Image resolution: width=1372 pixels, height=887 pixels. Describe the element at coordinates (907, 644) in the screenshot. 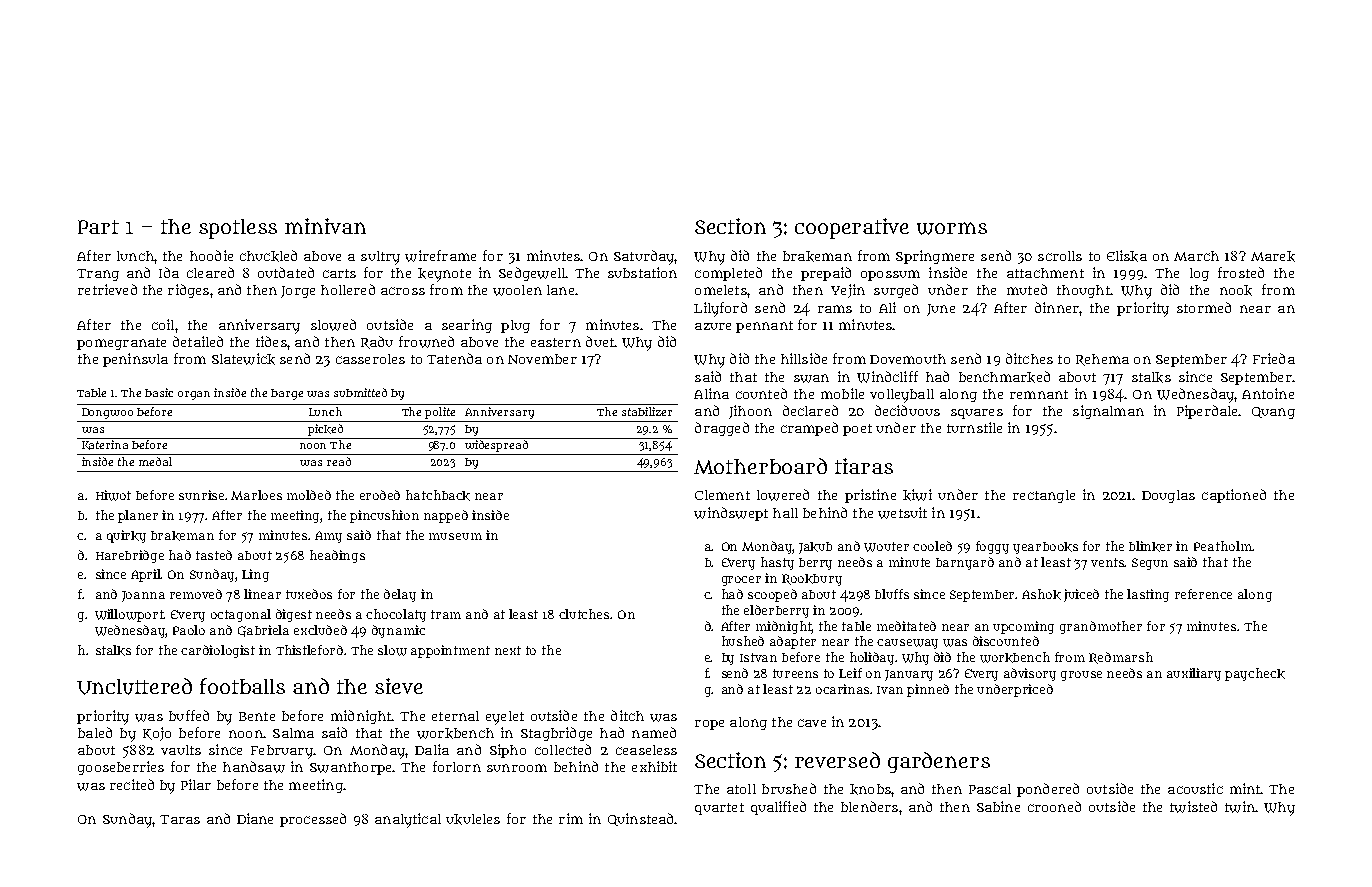

I see `causeway` at that location.
